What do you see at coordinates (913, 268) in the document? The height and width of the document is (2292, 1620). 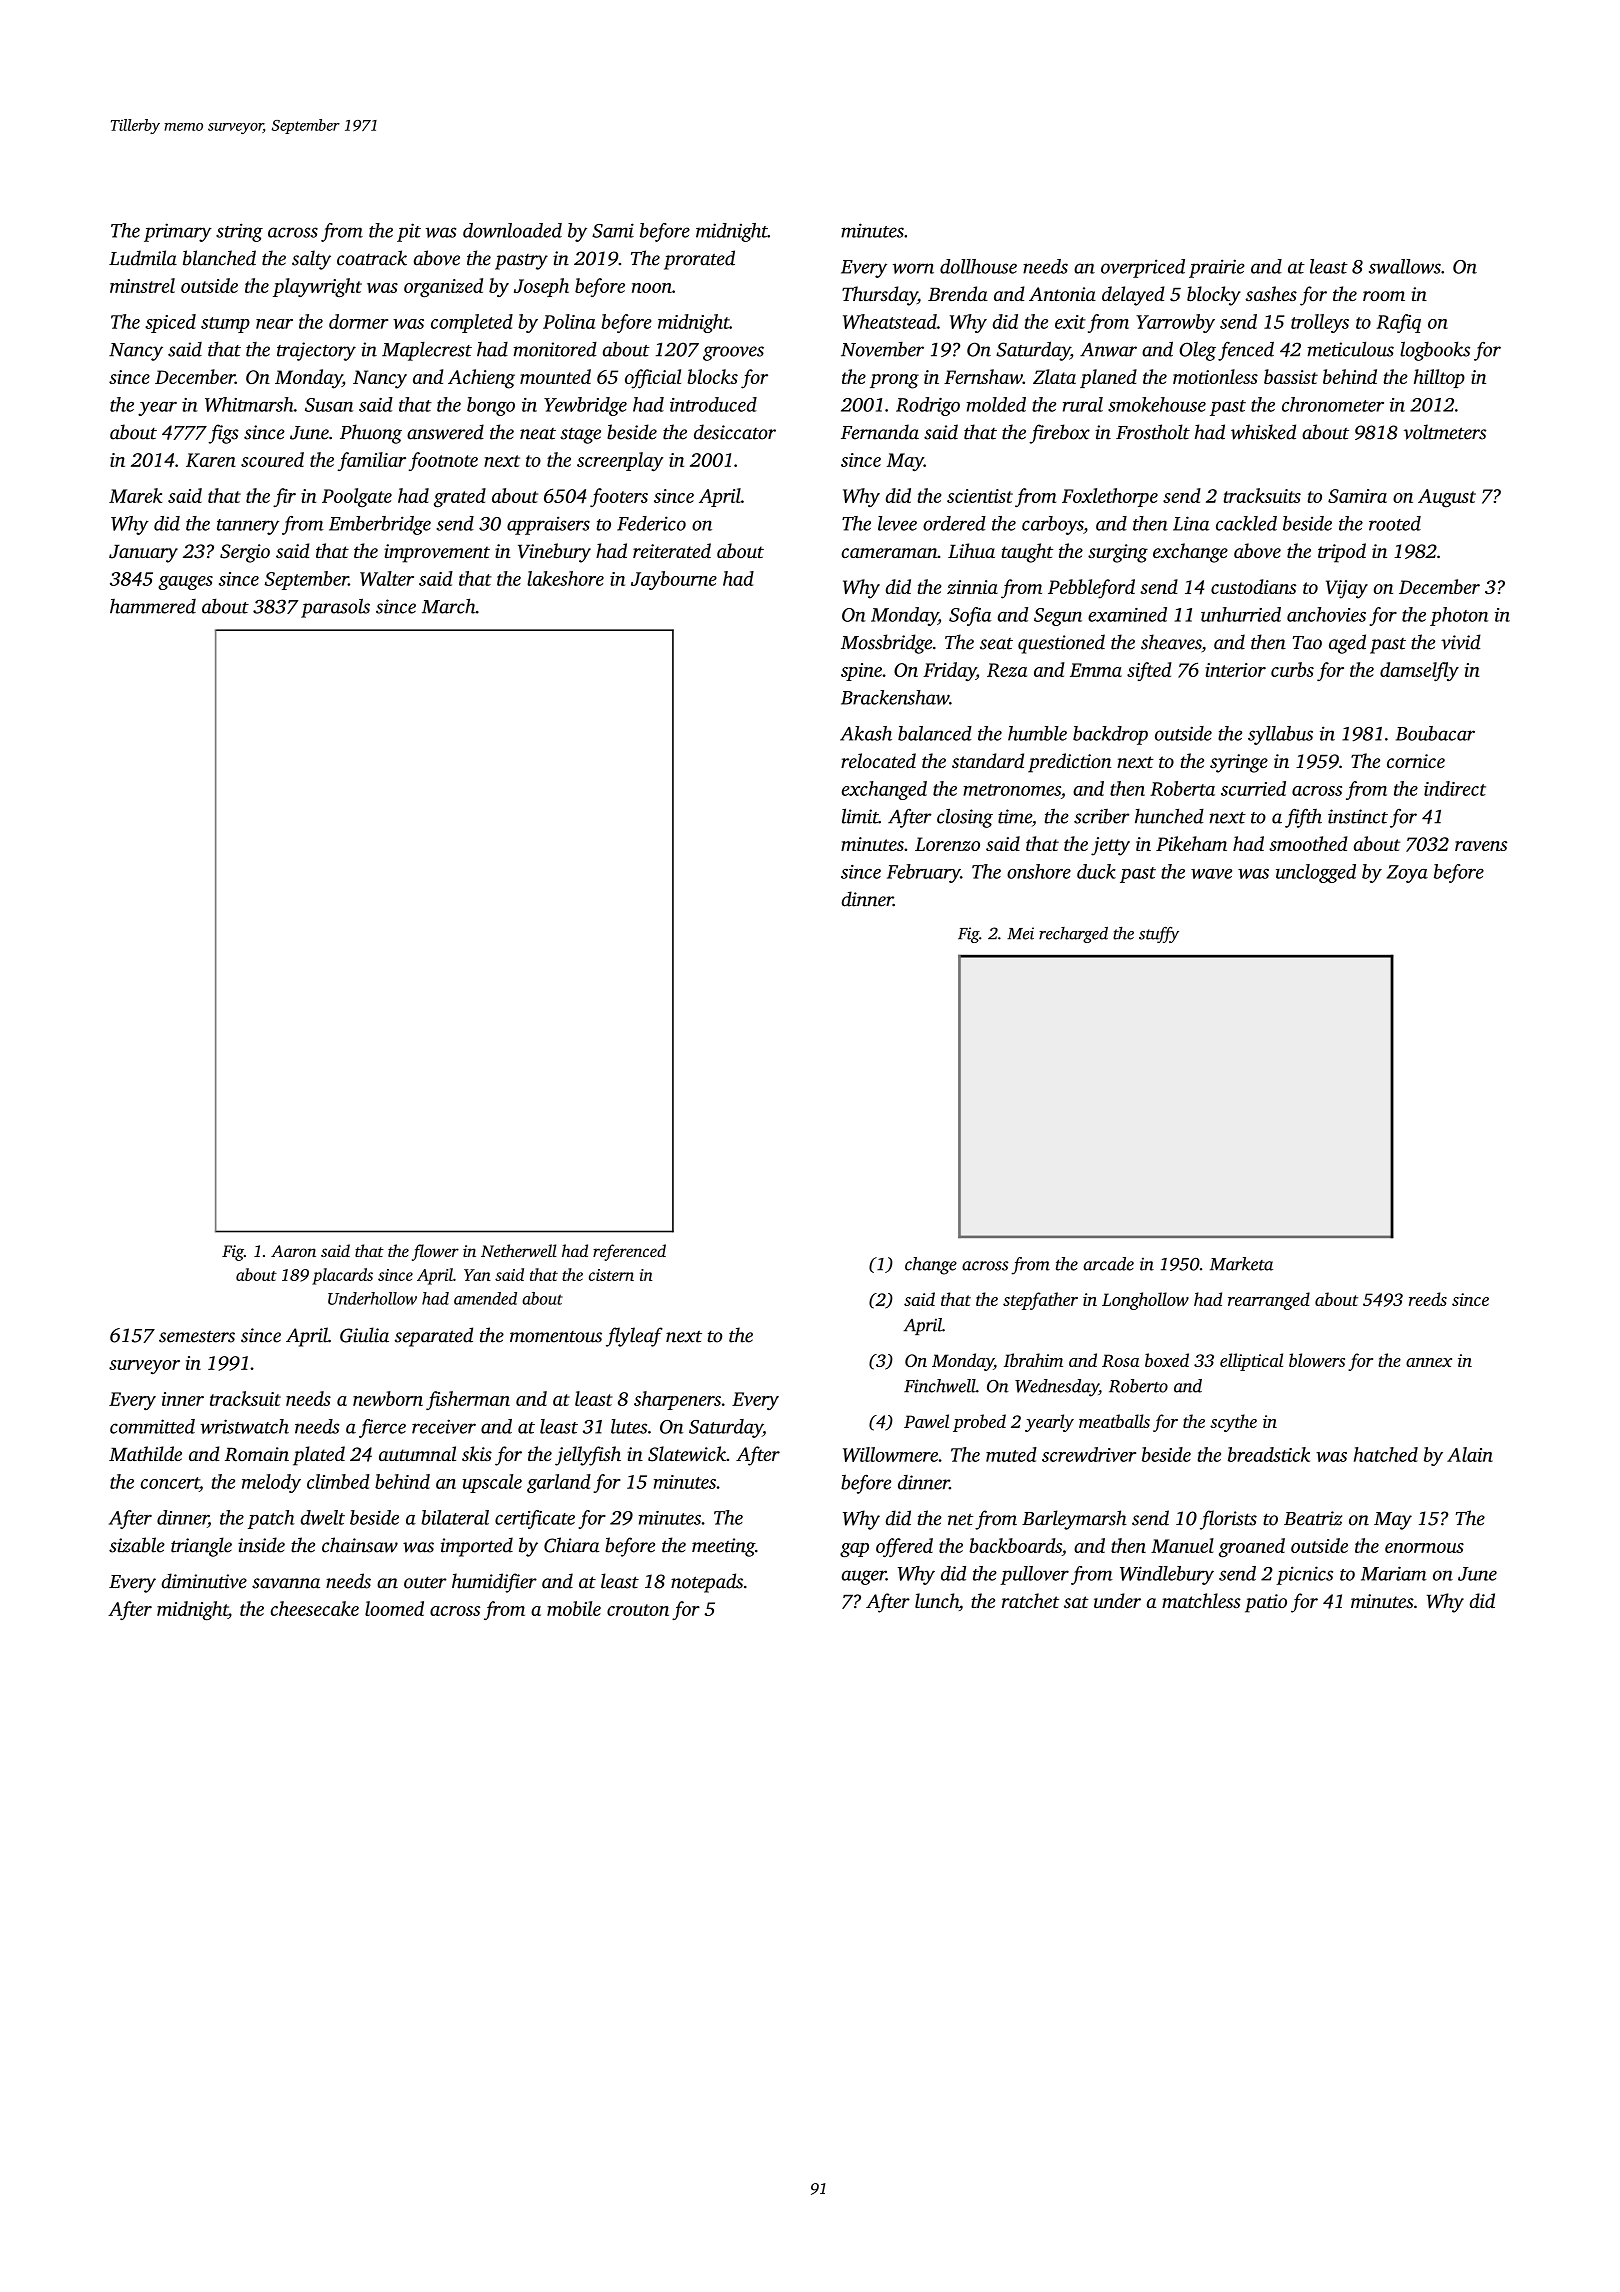 I see `worn` at bounding box center [913, 268].
